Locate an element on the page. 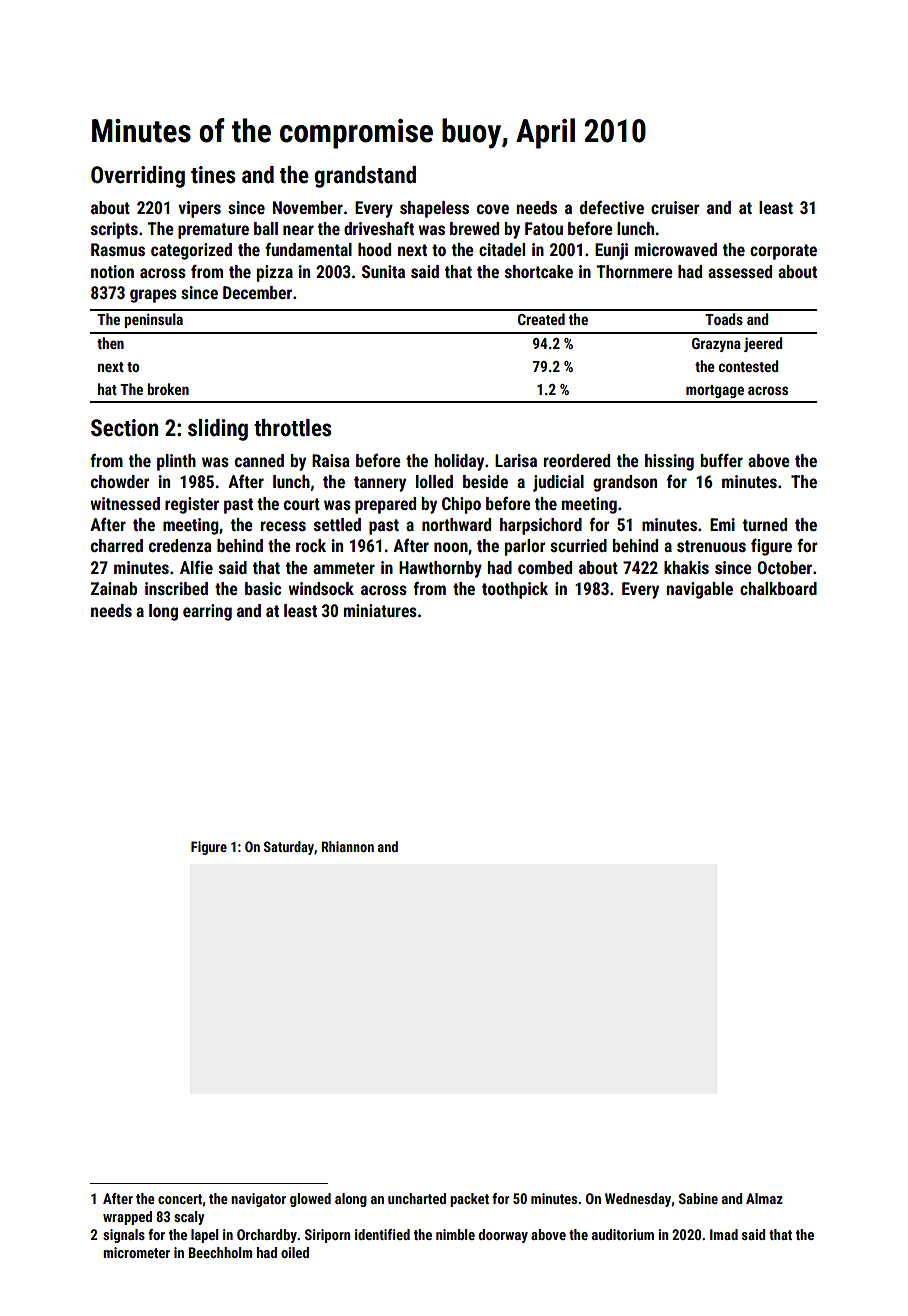 The height and width of the image is (1316, 908). toothpick is located at coordinates (515, 590).
